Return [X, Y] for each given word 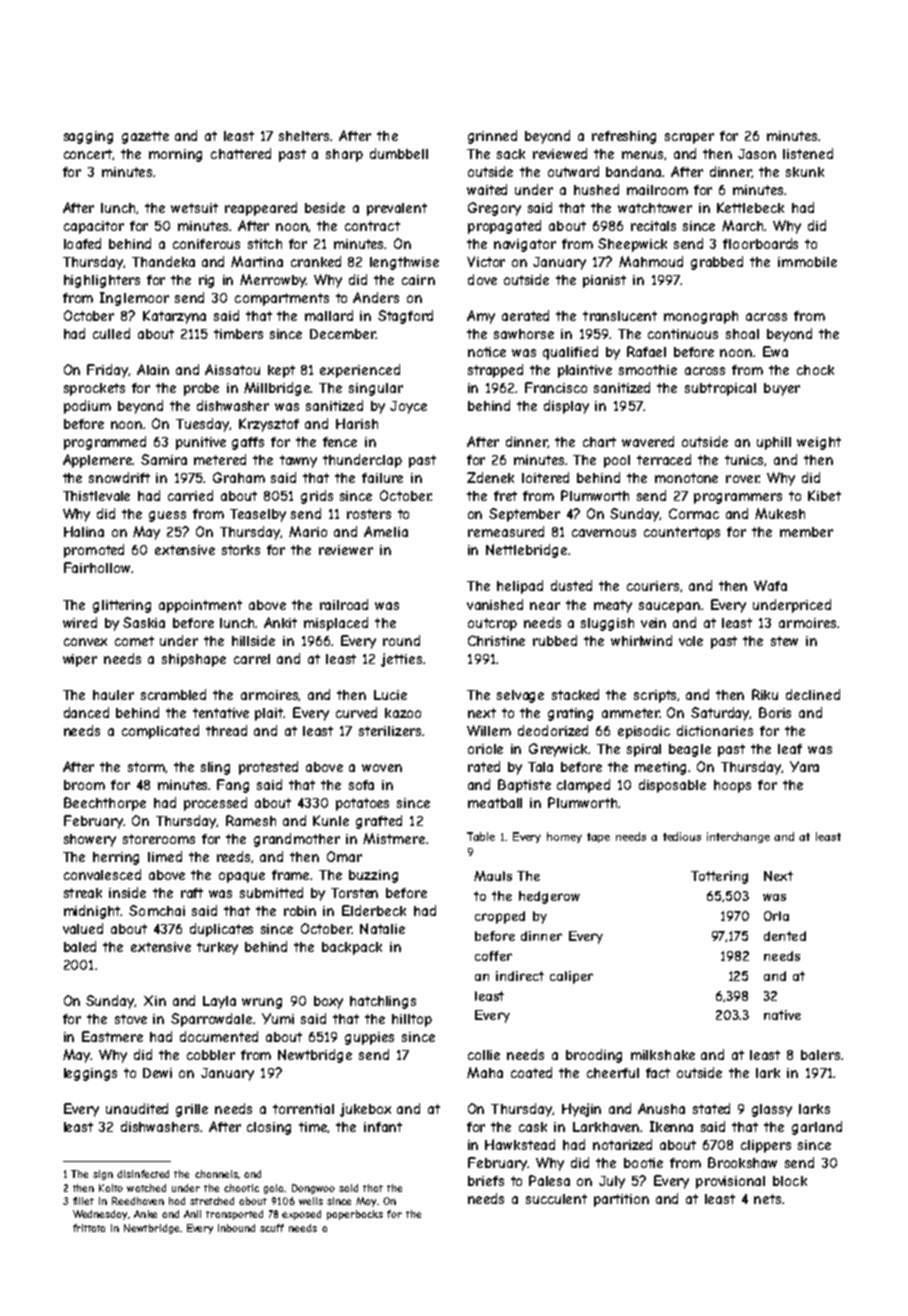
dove [482, 279]
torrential [303, 1109]
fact [658, 1073]
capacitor [94, 227]
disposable [672, 786]
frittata [89, 1228]
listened [808, 153]
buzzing [373, 876]
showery [90, 840]
